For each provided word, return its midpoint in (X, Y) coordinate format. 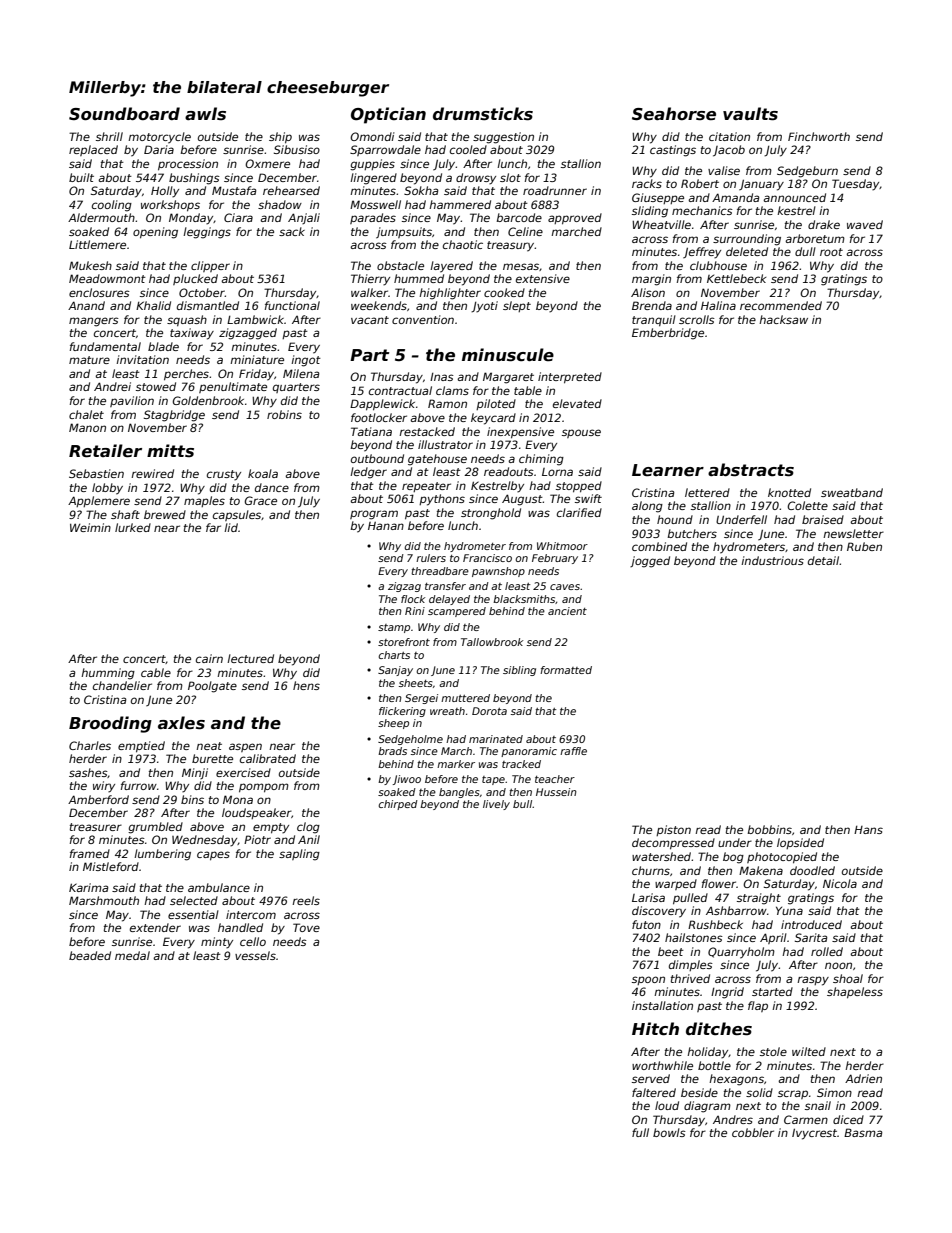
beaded (90, 955)
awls (205, 113)
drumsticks (483, 114)
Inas (442, 377)
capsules (237, 515)
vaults (750, 114)
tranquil (654, 320)
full (640, 1132)
